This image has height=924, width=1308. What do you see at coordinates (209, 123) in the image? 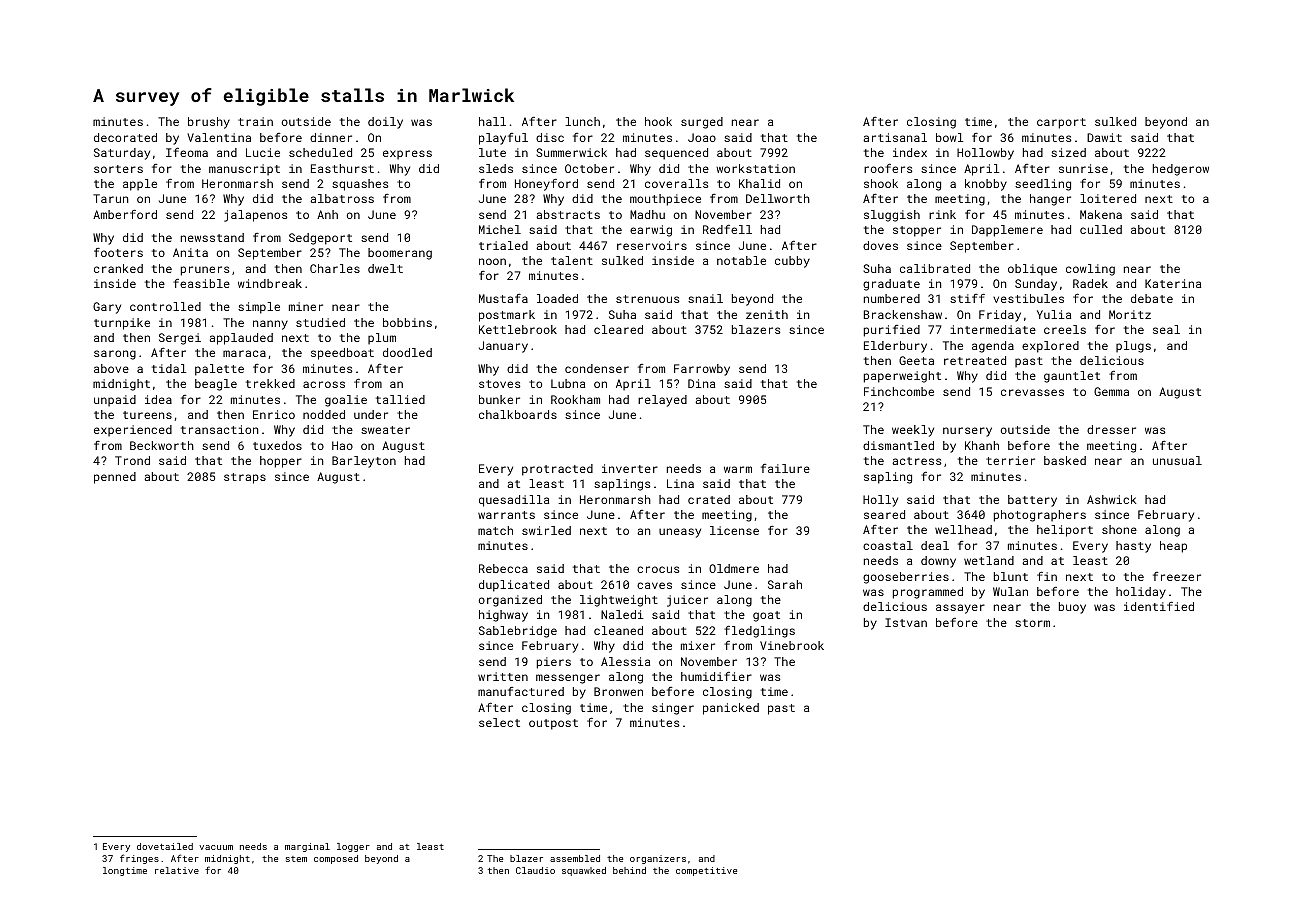
I see `brushy` at bounding box center [209, 123].
